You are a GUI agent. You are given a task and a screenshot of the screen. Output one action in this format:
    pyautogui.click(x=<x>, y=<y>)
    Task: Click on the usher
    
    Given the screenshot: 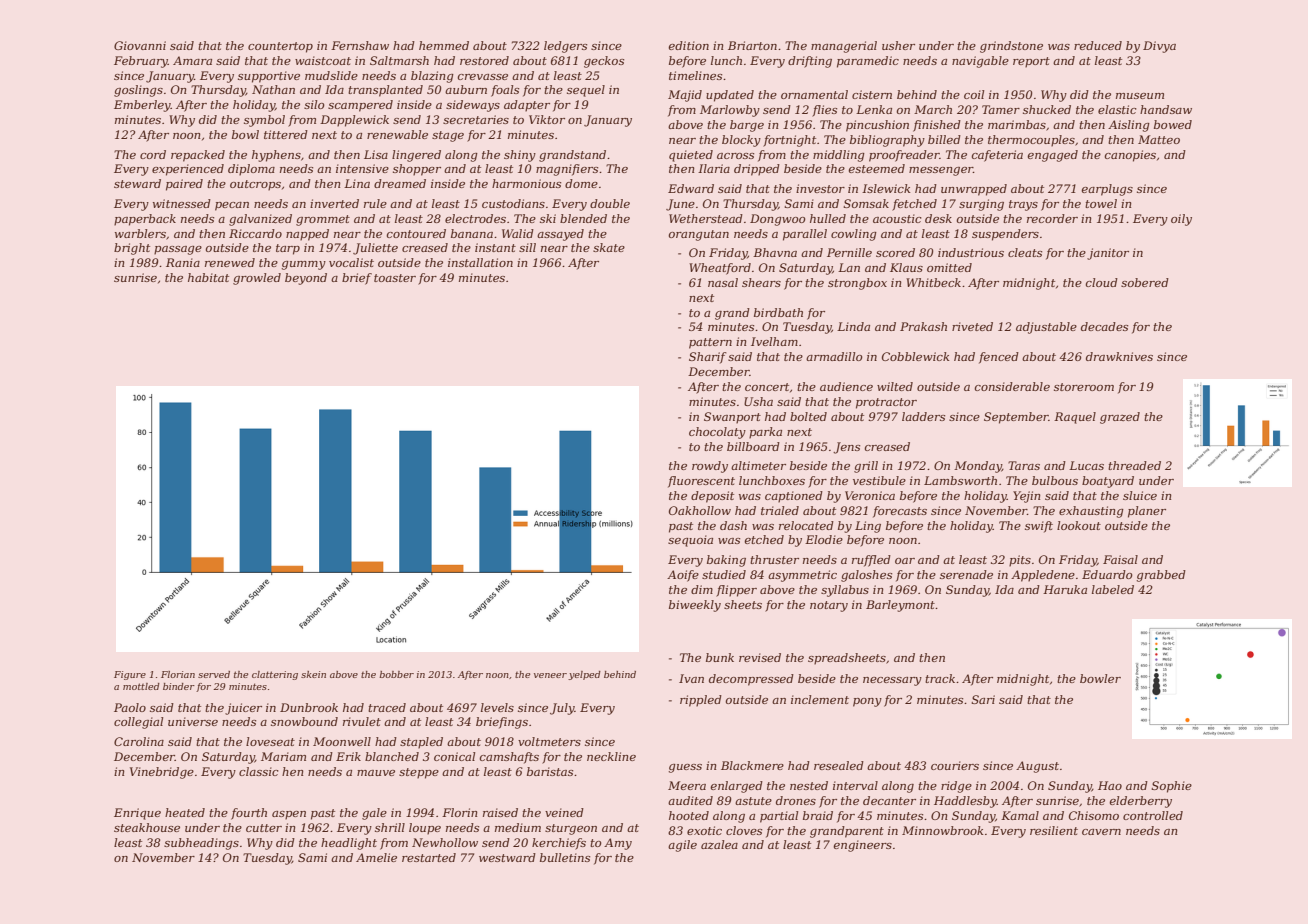 What is the action you would take?
    pyautogui.click(x=898, y=45)
